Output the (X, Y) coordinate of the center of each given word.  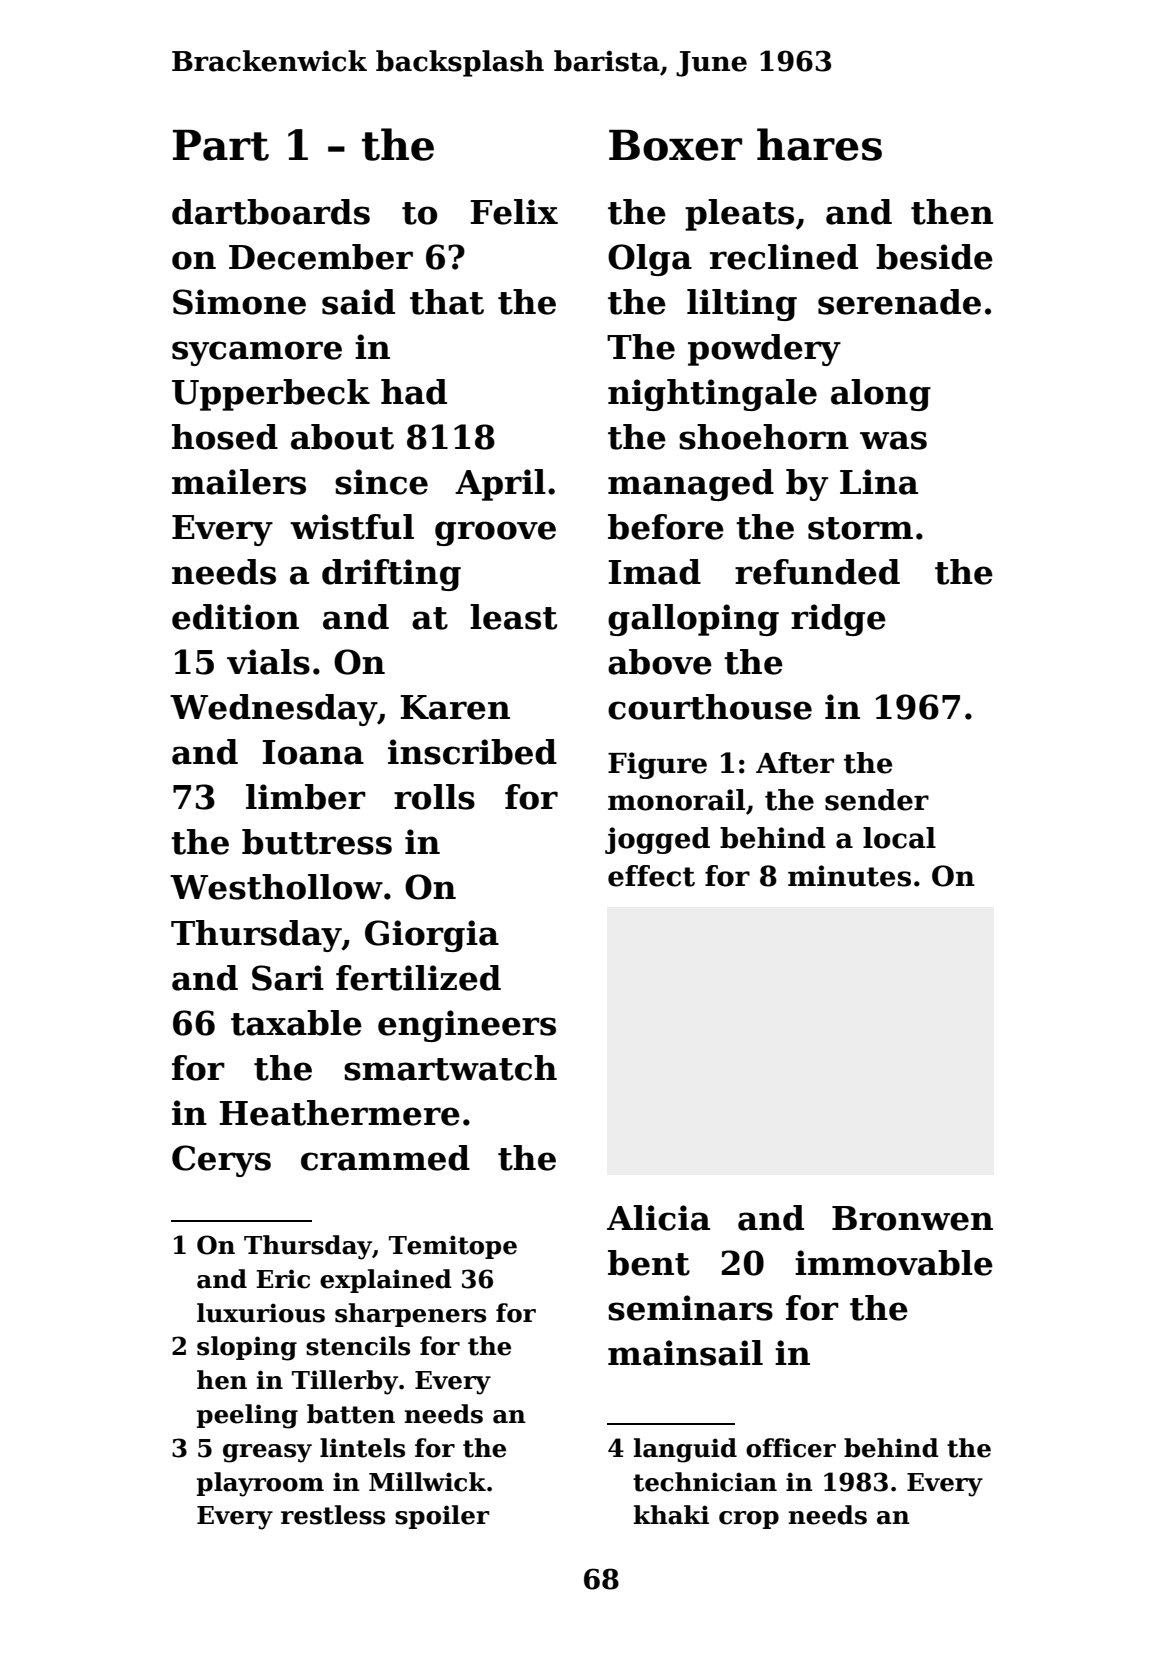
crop (749, 1520)
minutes (849, 876)
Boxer (675, 145)
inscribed (472, 752)
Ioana (313, 752)
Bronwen (912, 1218)
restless (333, 1515)
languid (685, 1450)
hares (819, 144)
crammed (385, 1158)
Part (221, 145)
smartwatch (450, 1068)
